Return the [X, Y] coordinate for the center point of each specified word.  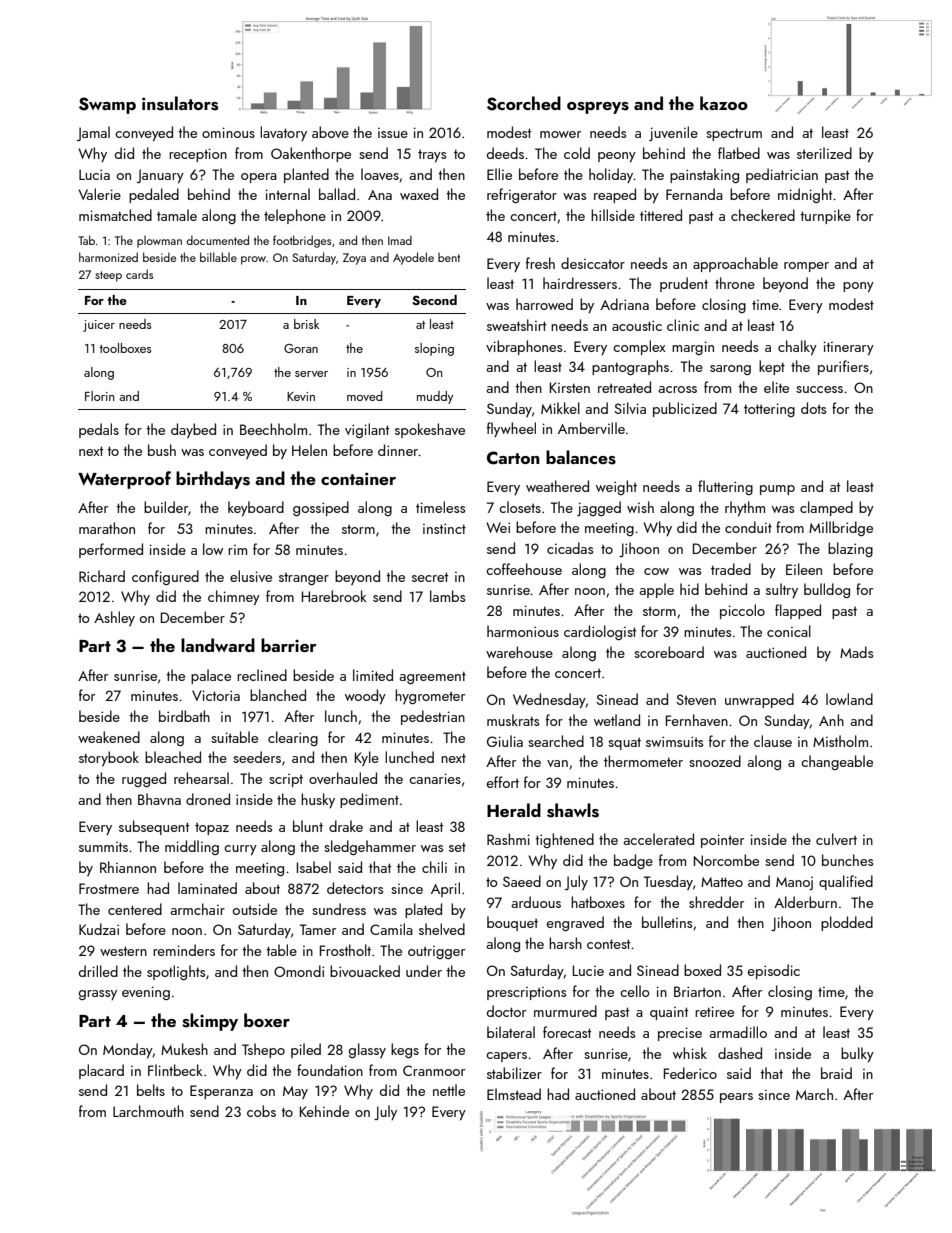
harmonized [108, 257]
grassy [98, 995]
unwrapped [759, 700]
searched [556, 741]
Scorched [524, 103]
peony [617, 157]
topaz [212, 829]
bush [162, 450]
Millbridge [841, 528]
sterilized [824, 153]
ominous [228, 132]
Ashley [114, 618]
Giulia [505, 741]
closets [520, 507]
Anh [831, 720]
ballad [337, 194]
